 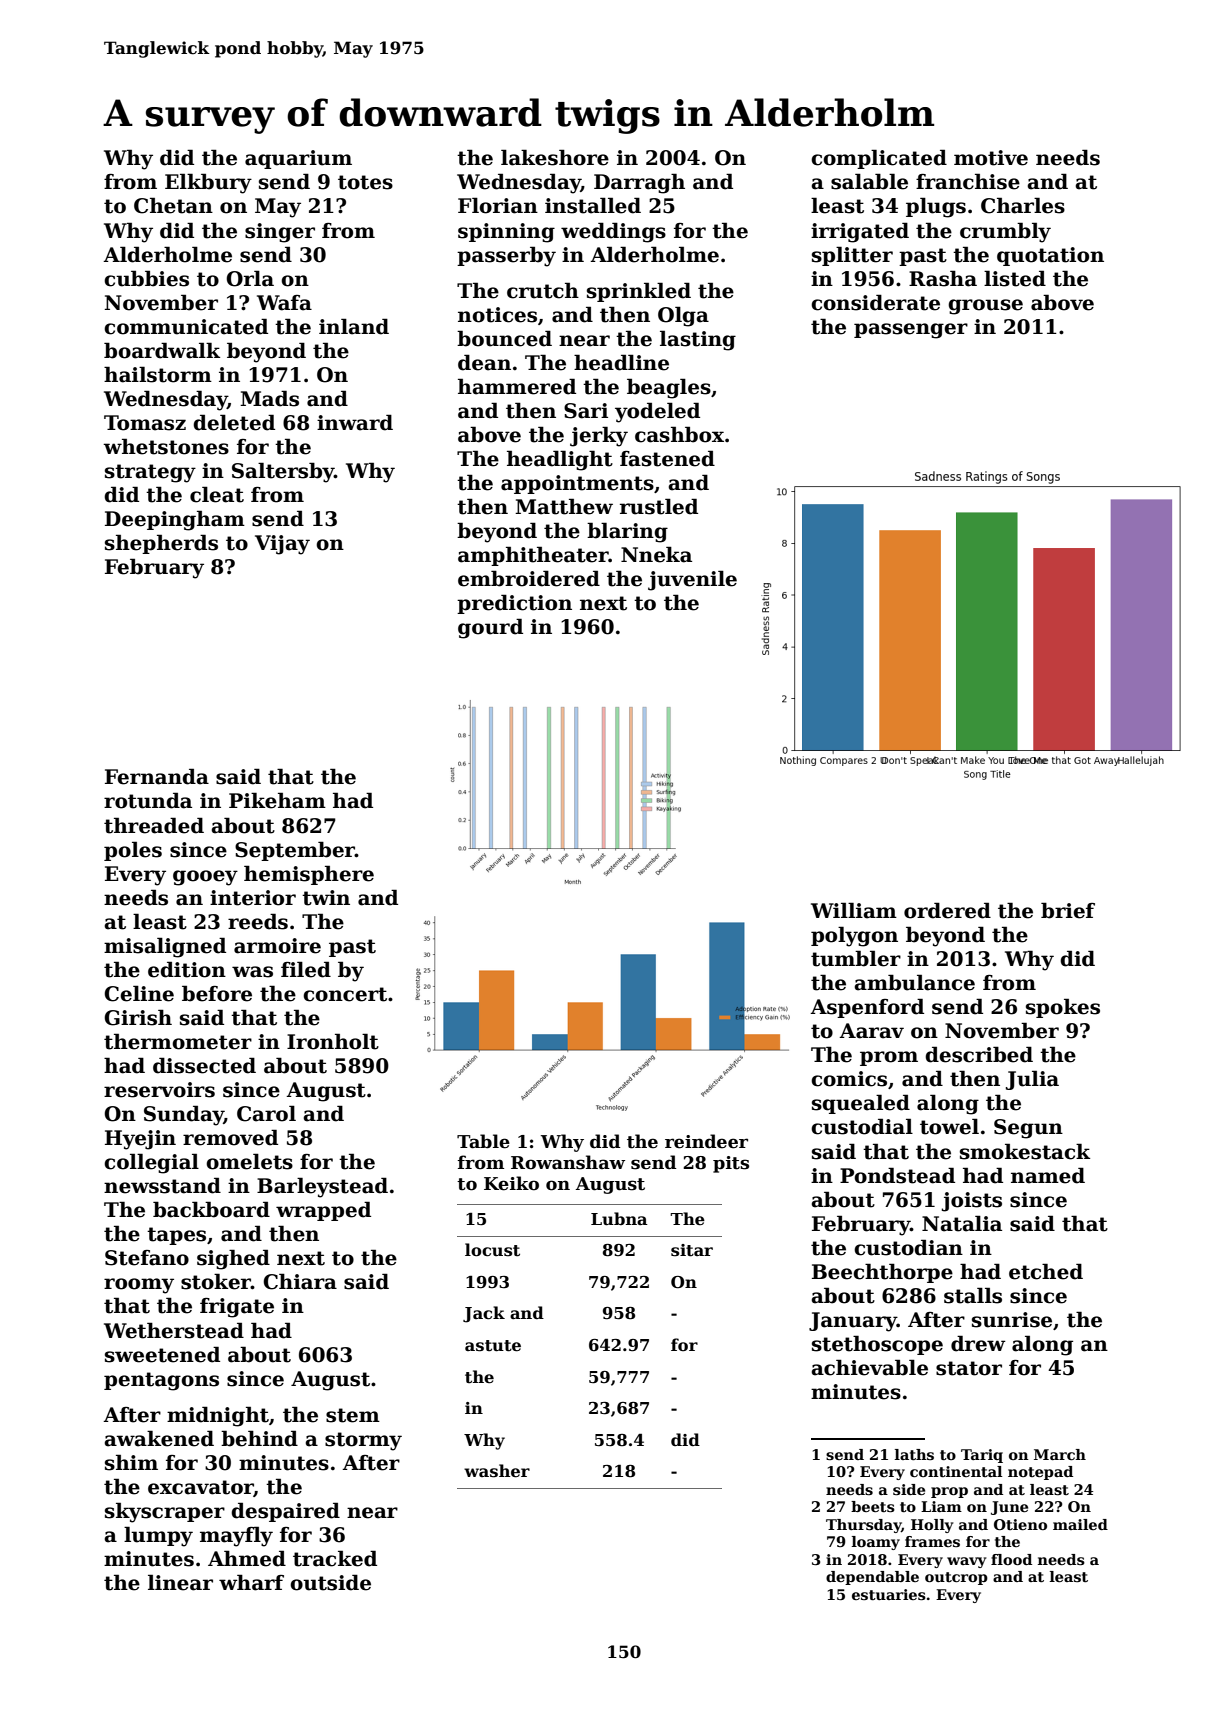 I want to click on Charles, so click(x=1023, y=205).
